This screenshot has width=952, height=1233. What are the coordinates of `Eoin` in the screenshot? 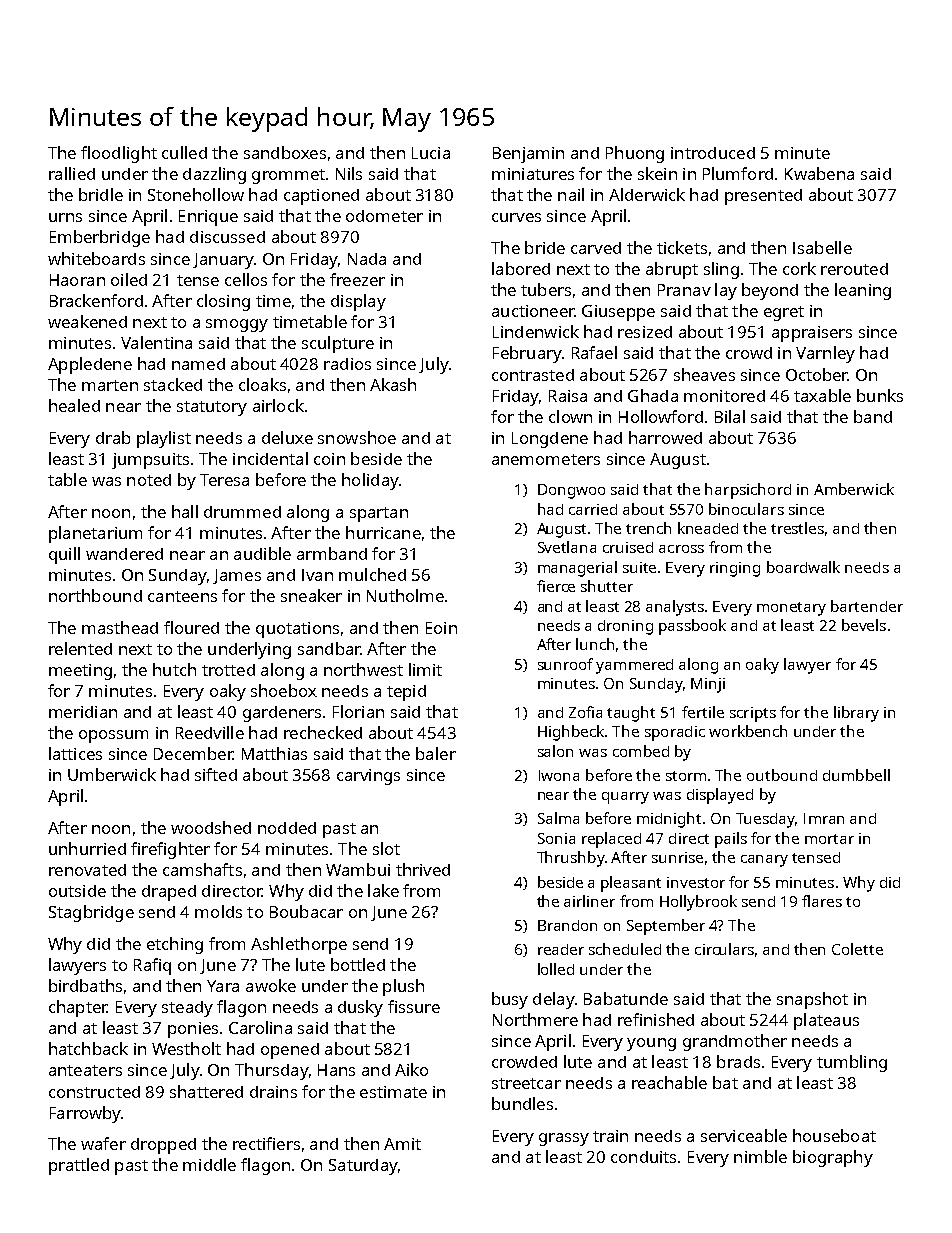 It's located at (441, 628).
